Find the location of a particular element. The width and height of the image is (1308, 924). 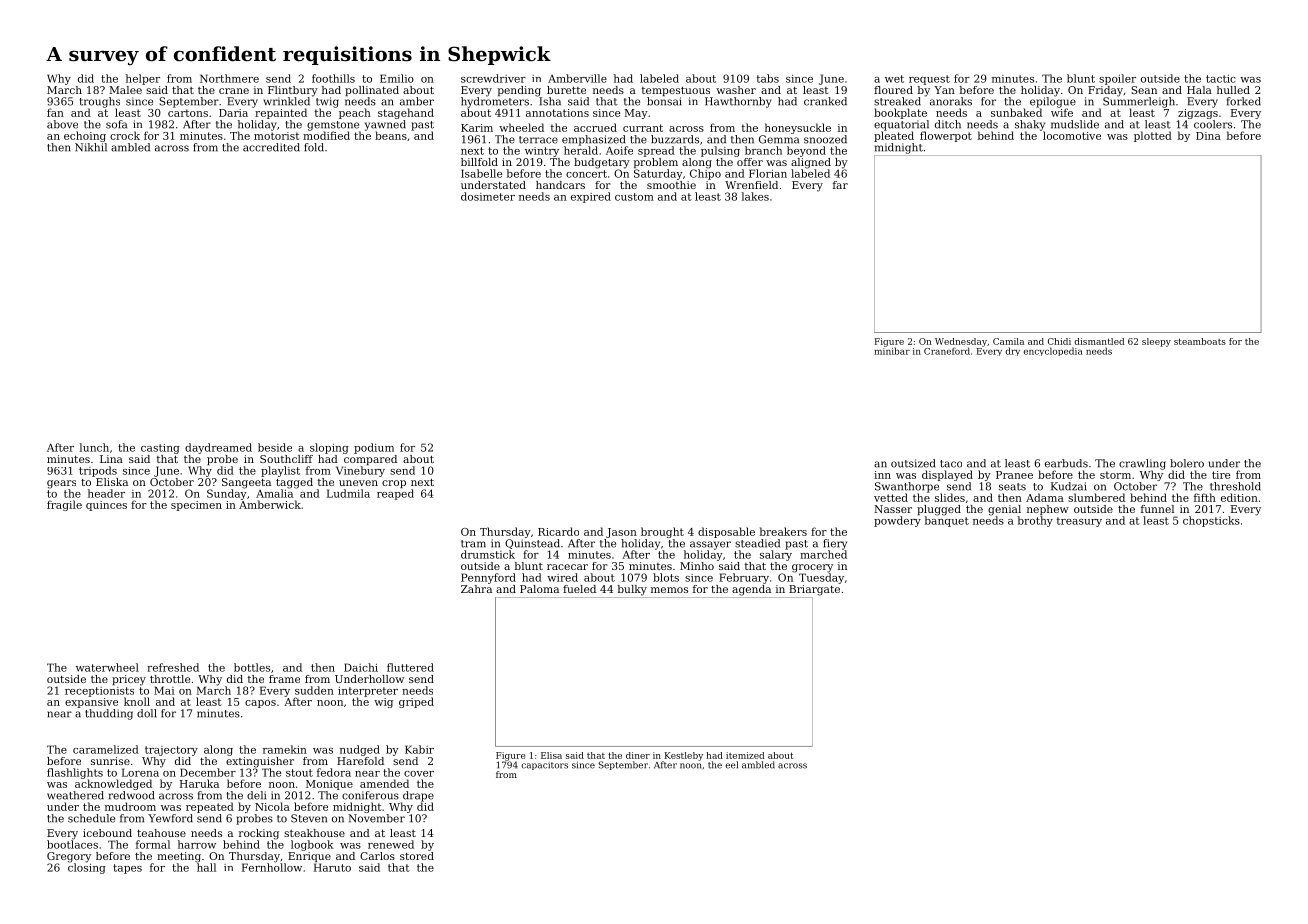

dismantled is located at coordinates (1099, 341).
